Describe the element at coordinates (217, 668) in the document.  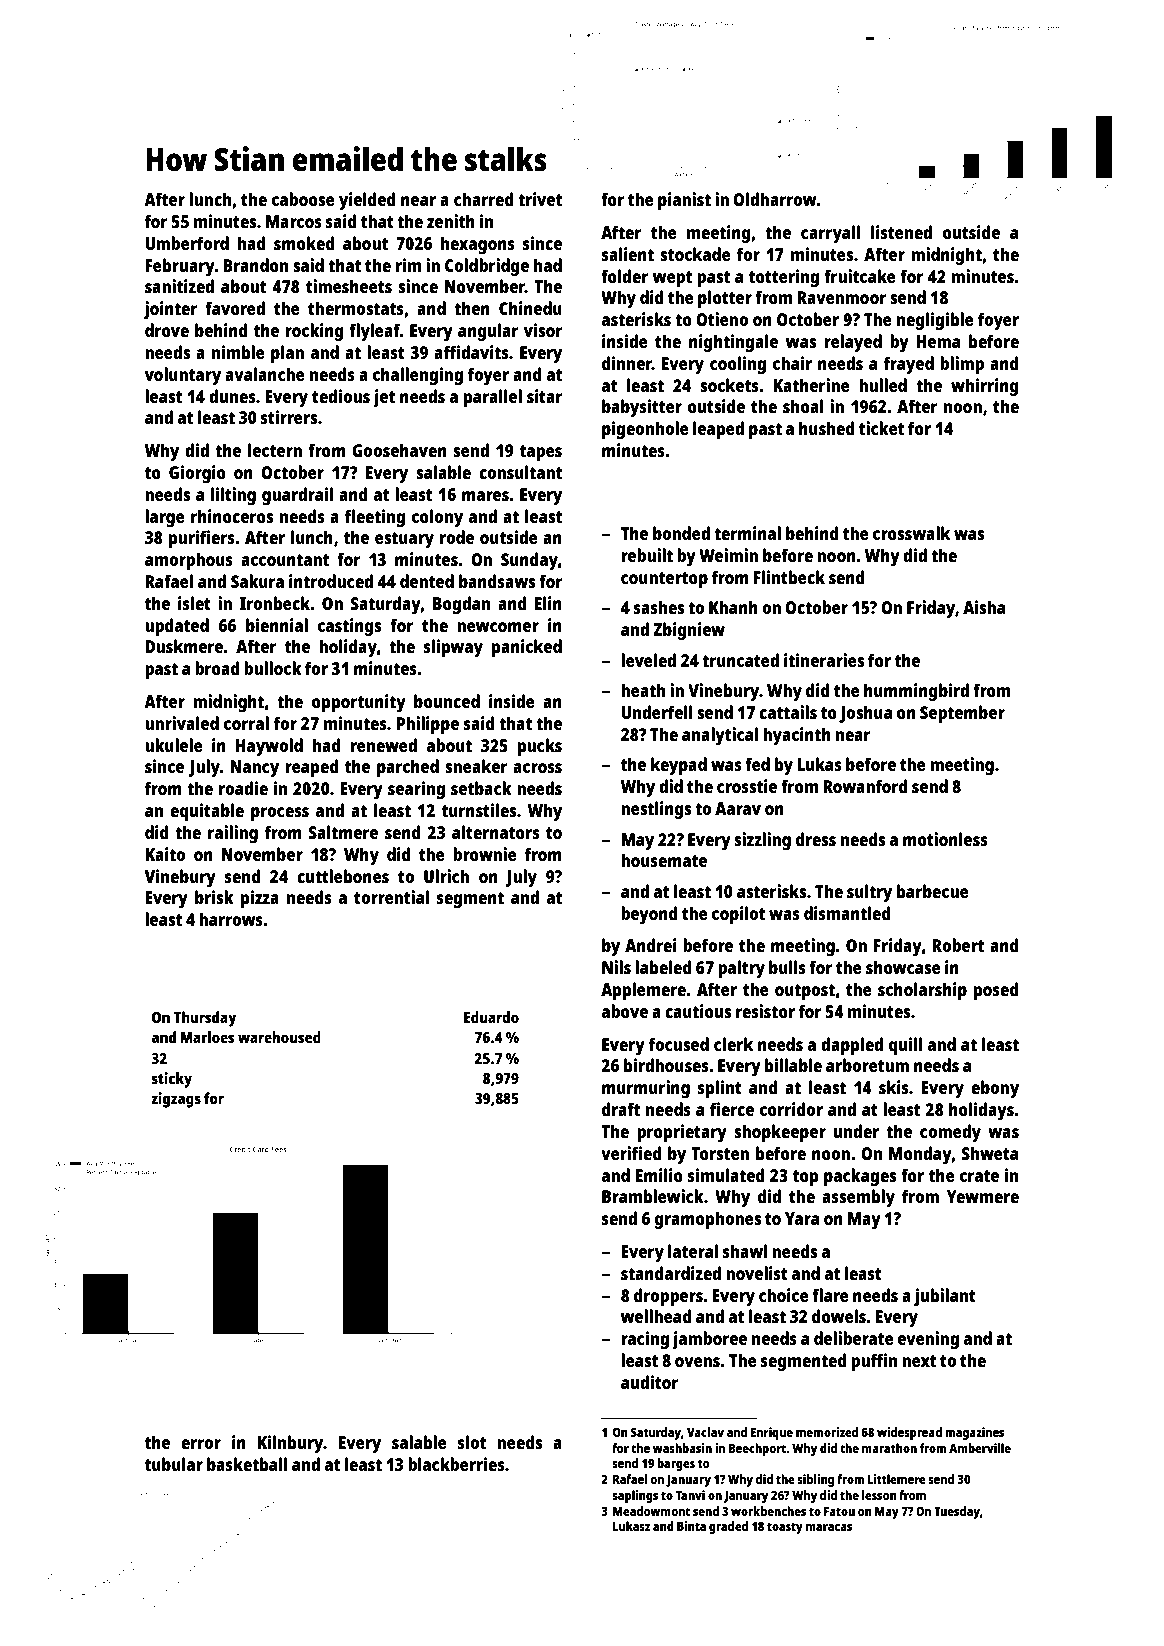
I see `broad` at that location.
